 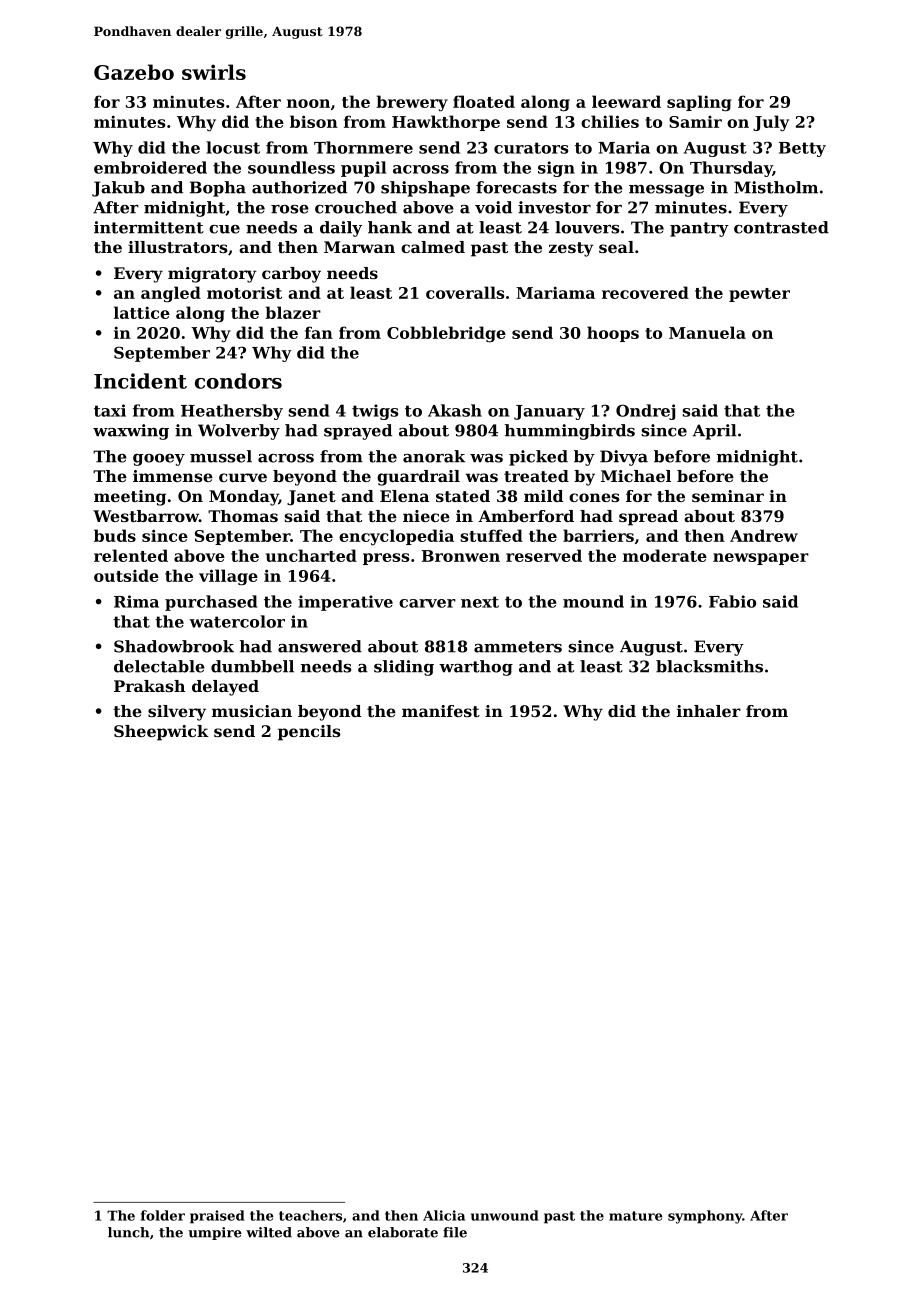 What do you see at coordinates (705, 1217) in the page?
I see `symphony` at bounding box center [705, 1217].
